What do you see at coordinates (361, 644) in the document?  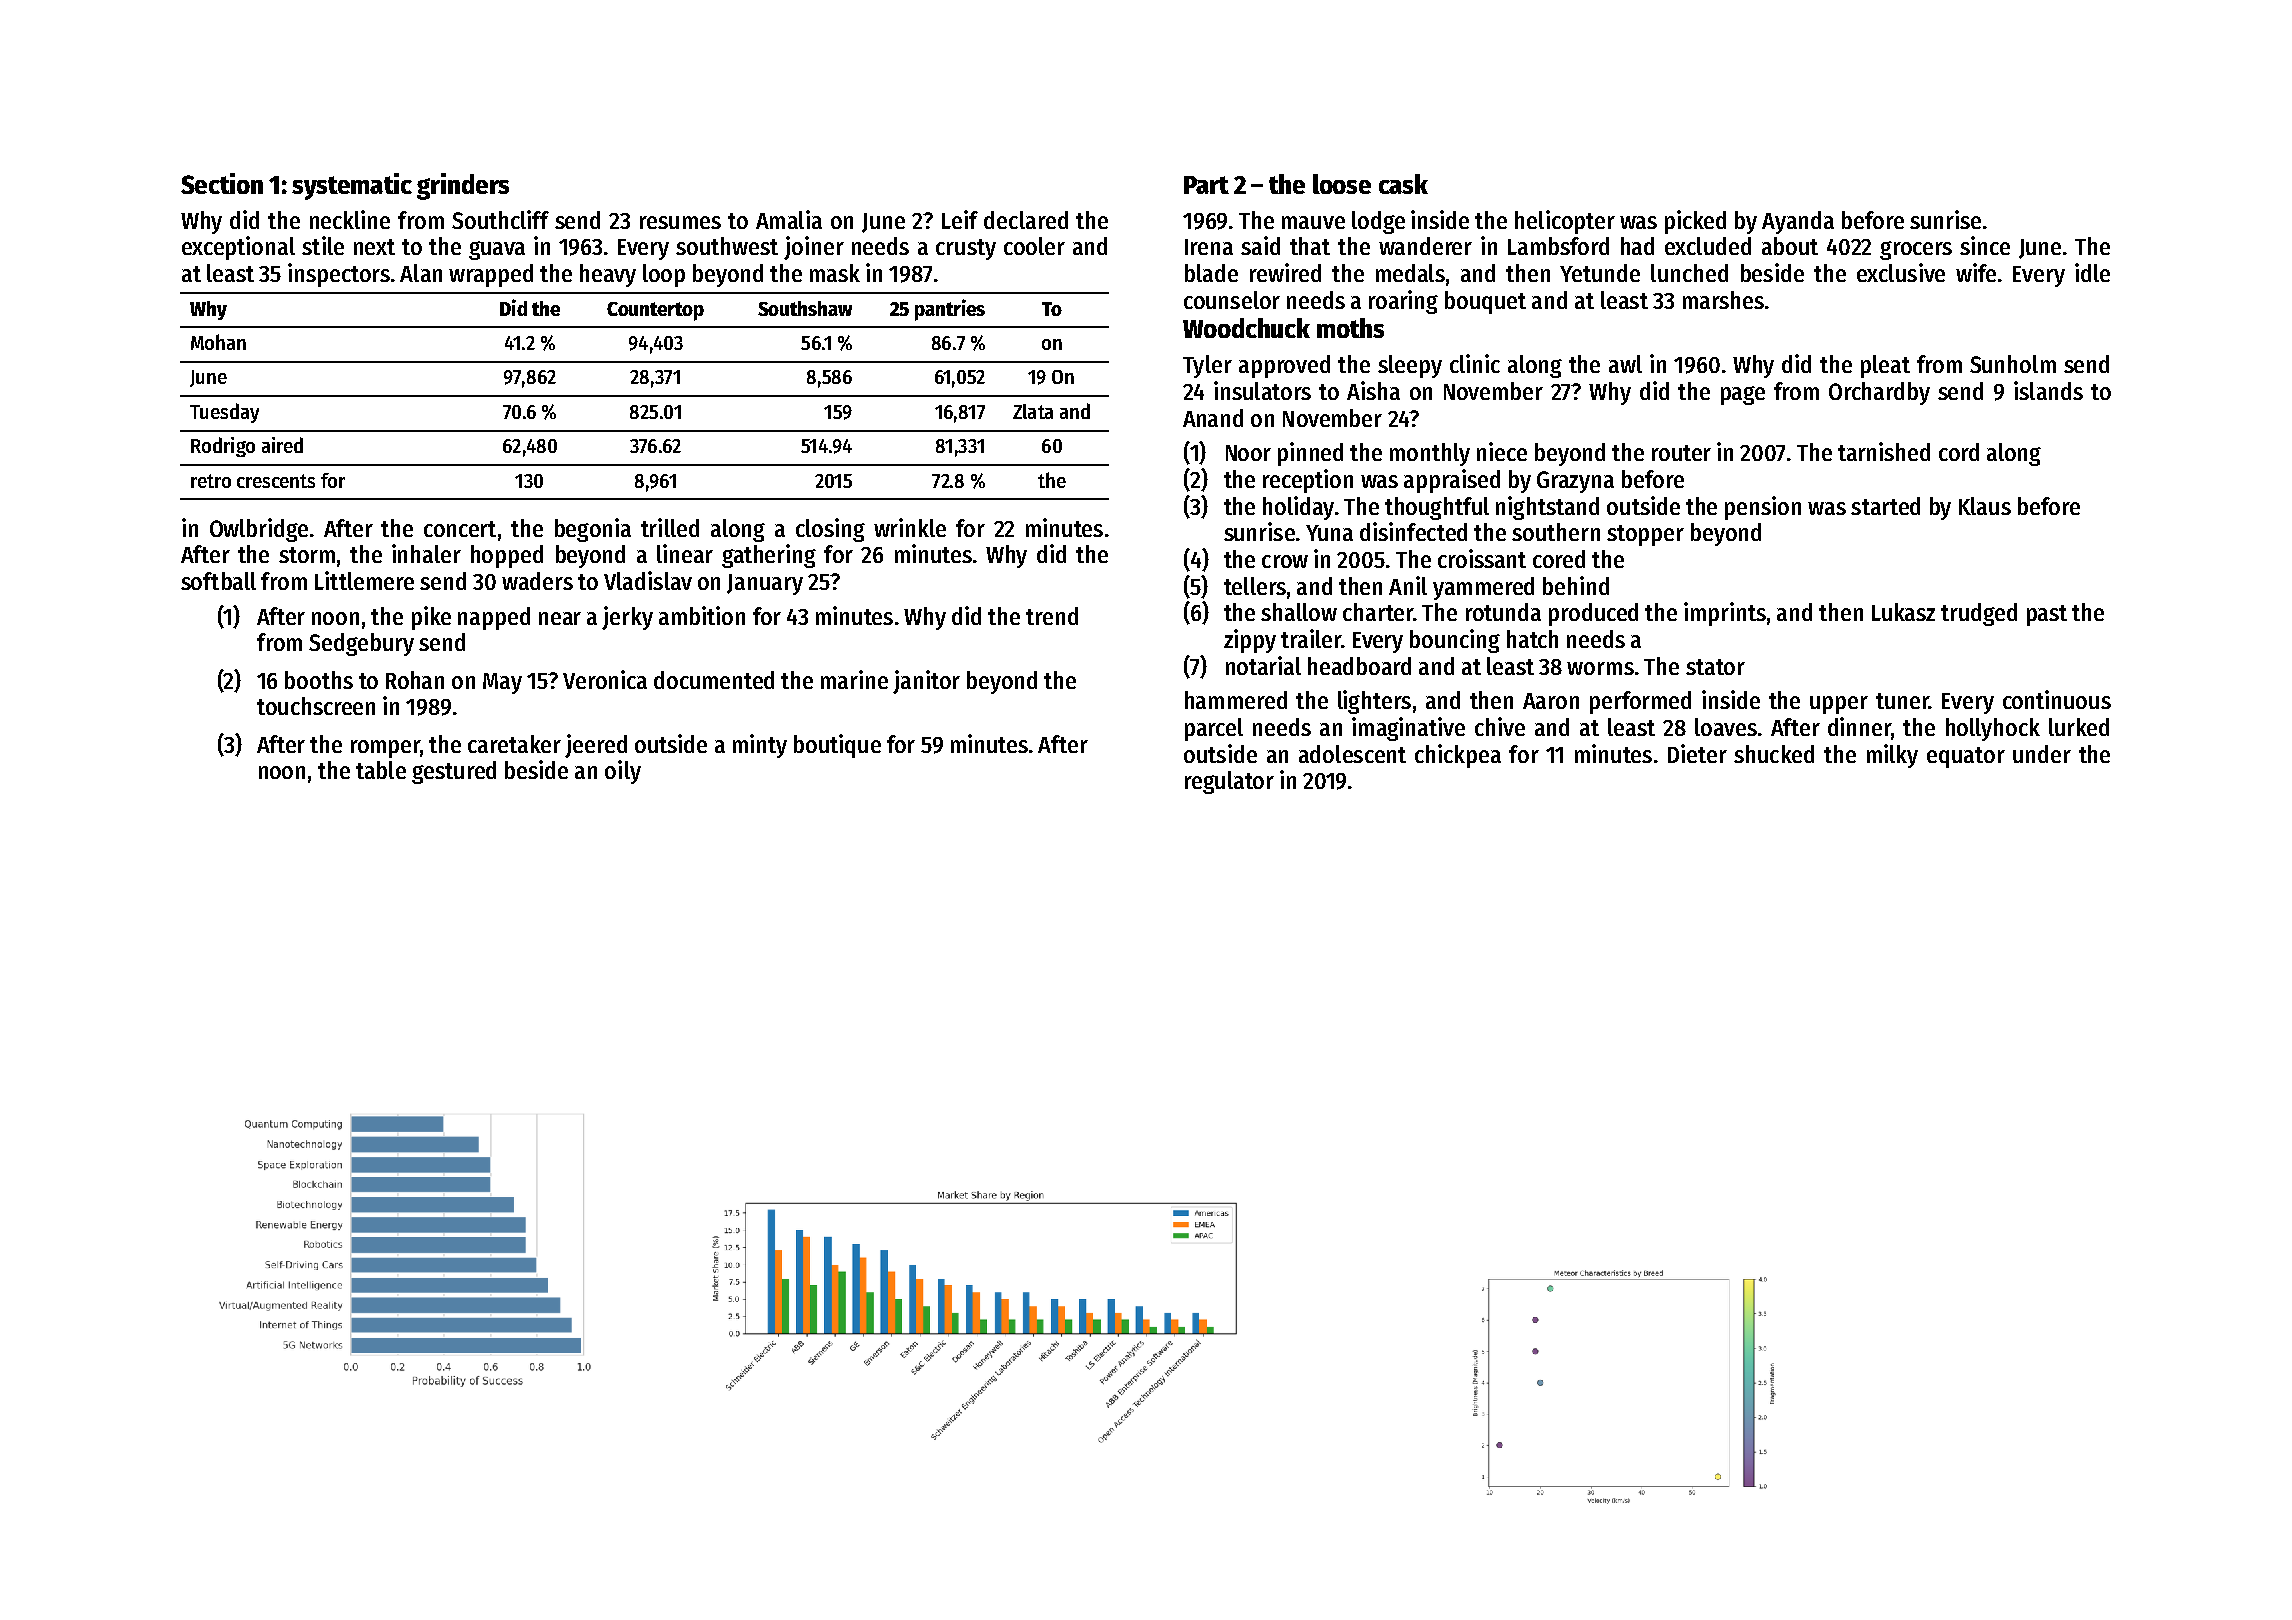 I see `Sedgebury` at bounding box center [361, 644].
